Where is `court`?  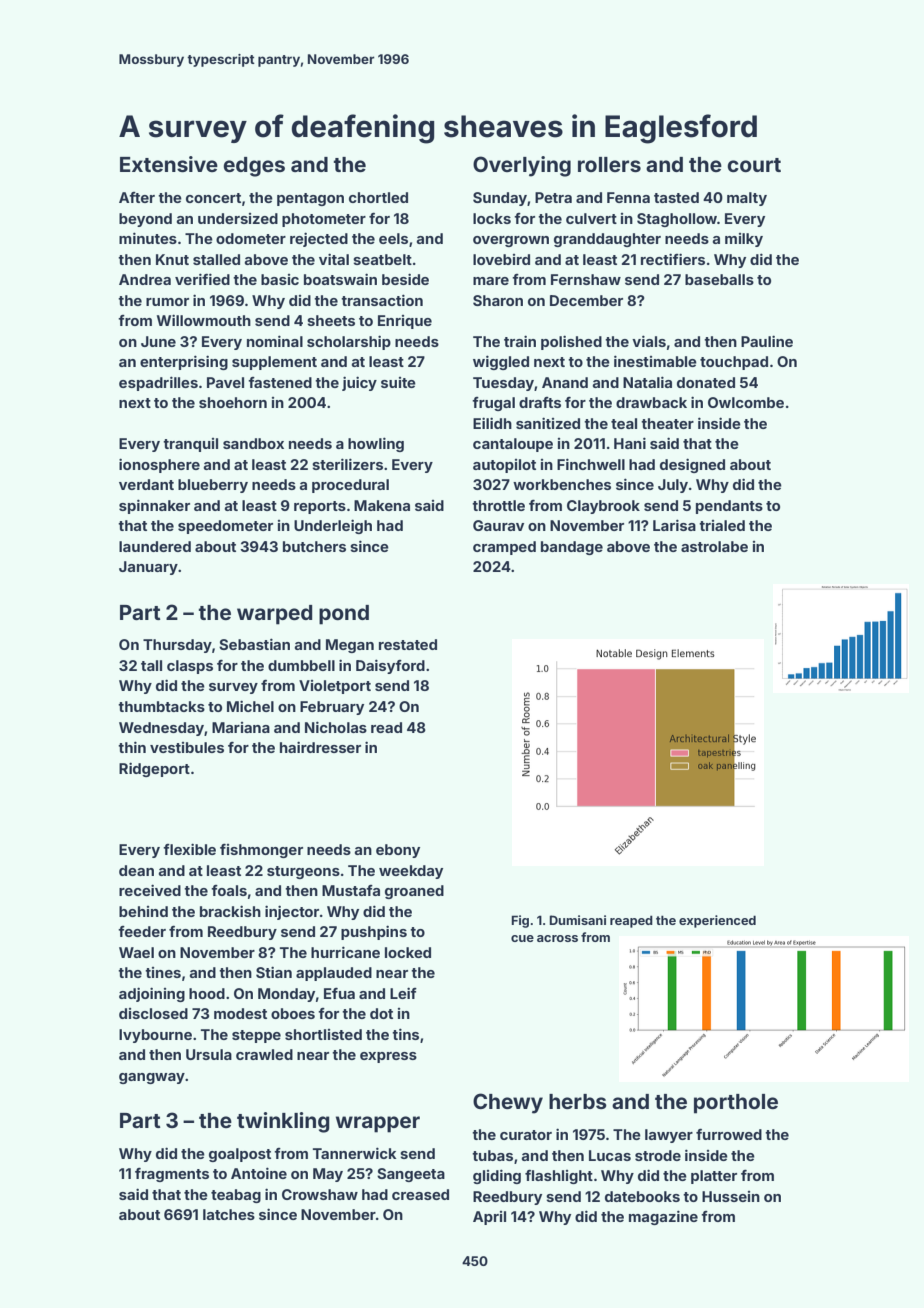 court is located at coordinates (754, 165).
